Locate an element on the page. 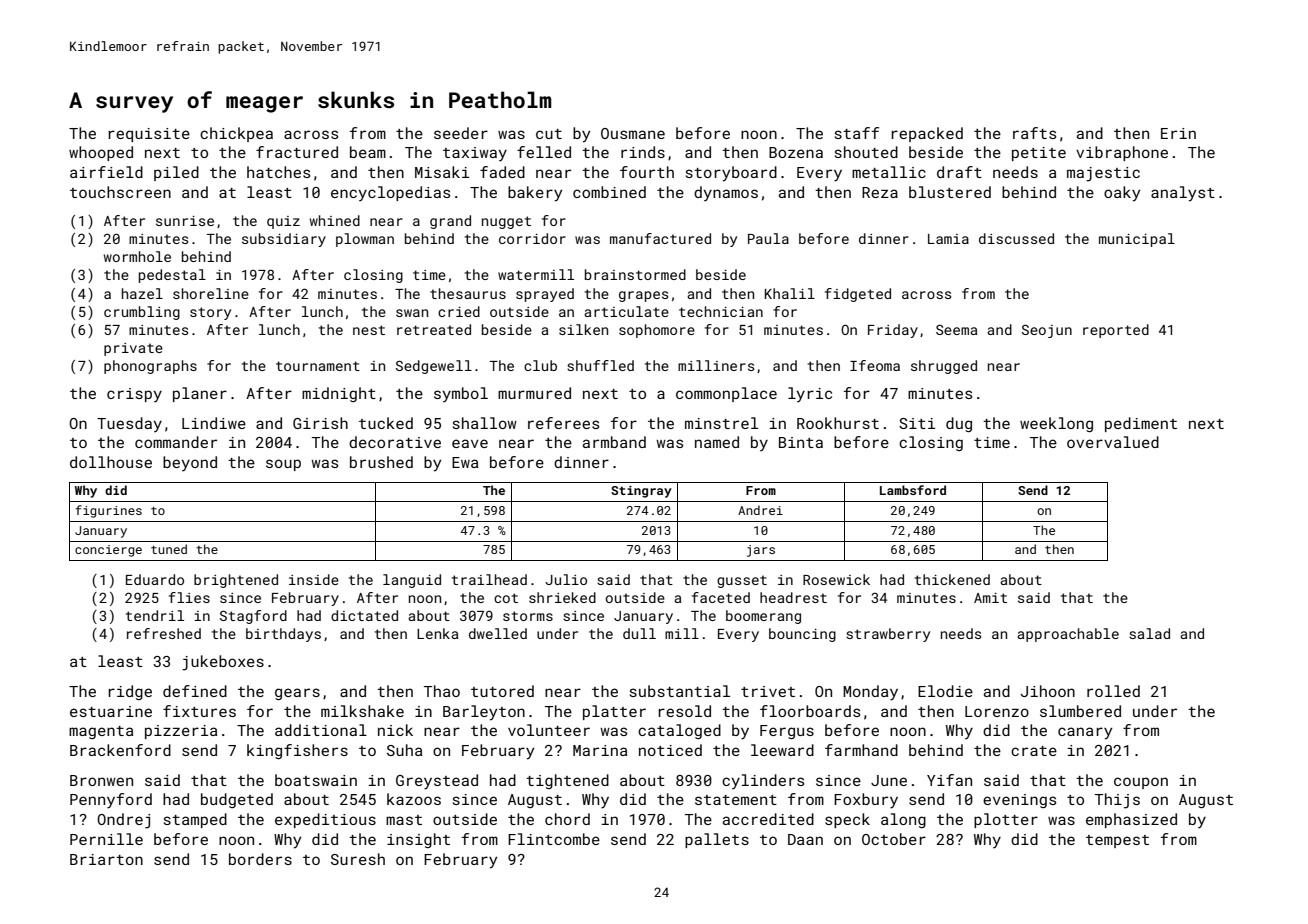 The height and width of the page is (924, 1308). Julio is located at coordinates (566, 579).
